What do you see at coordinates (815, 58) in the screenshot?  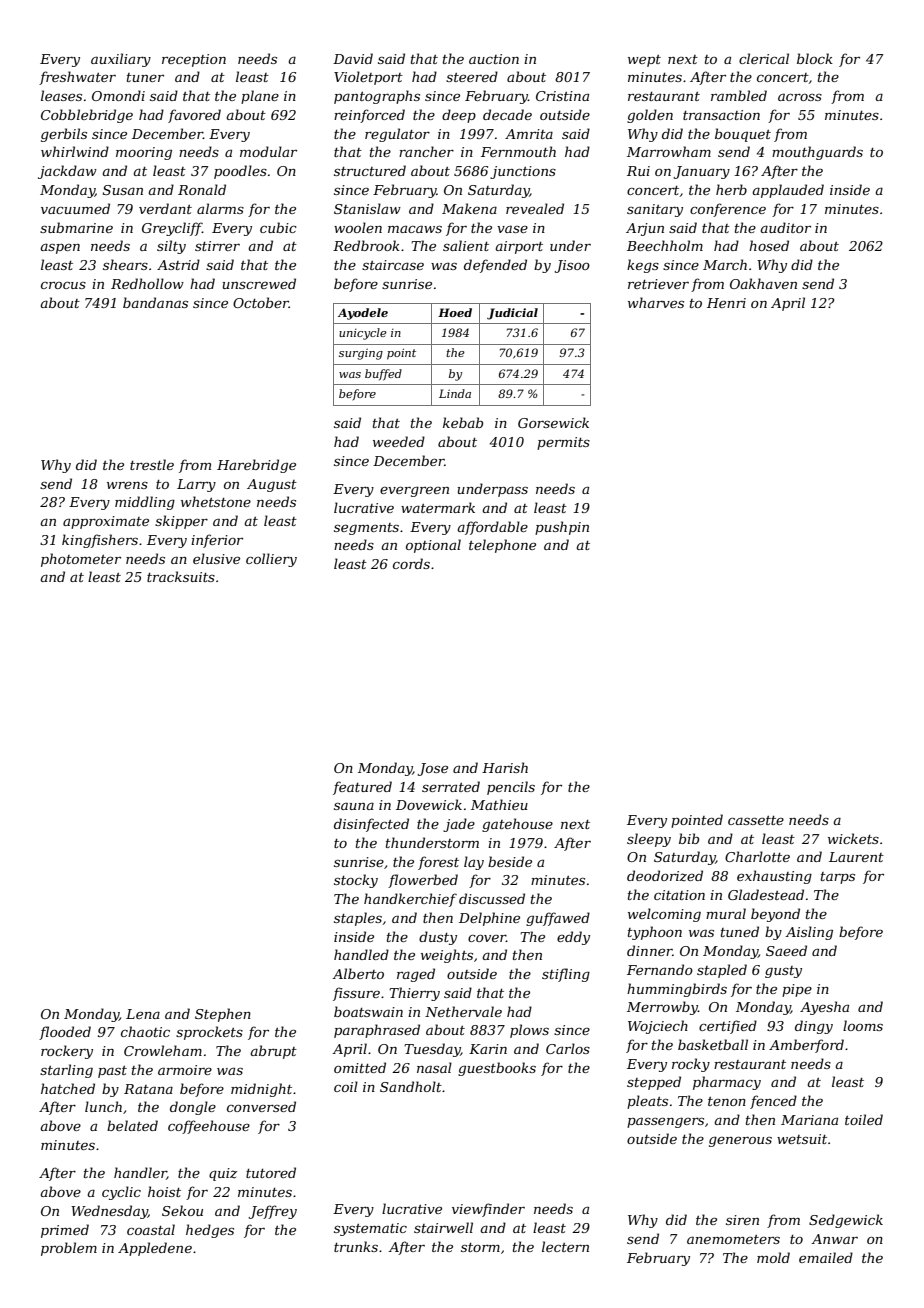 I see `block` at bounding box center [815, 58].
